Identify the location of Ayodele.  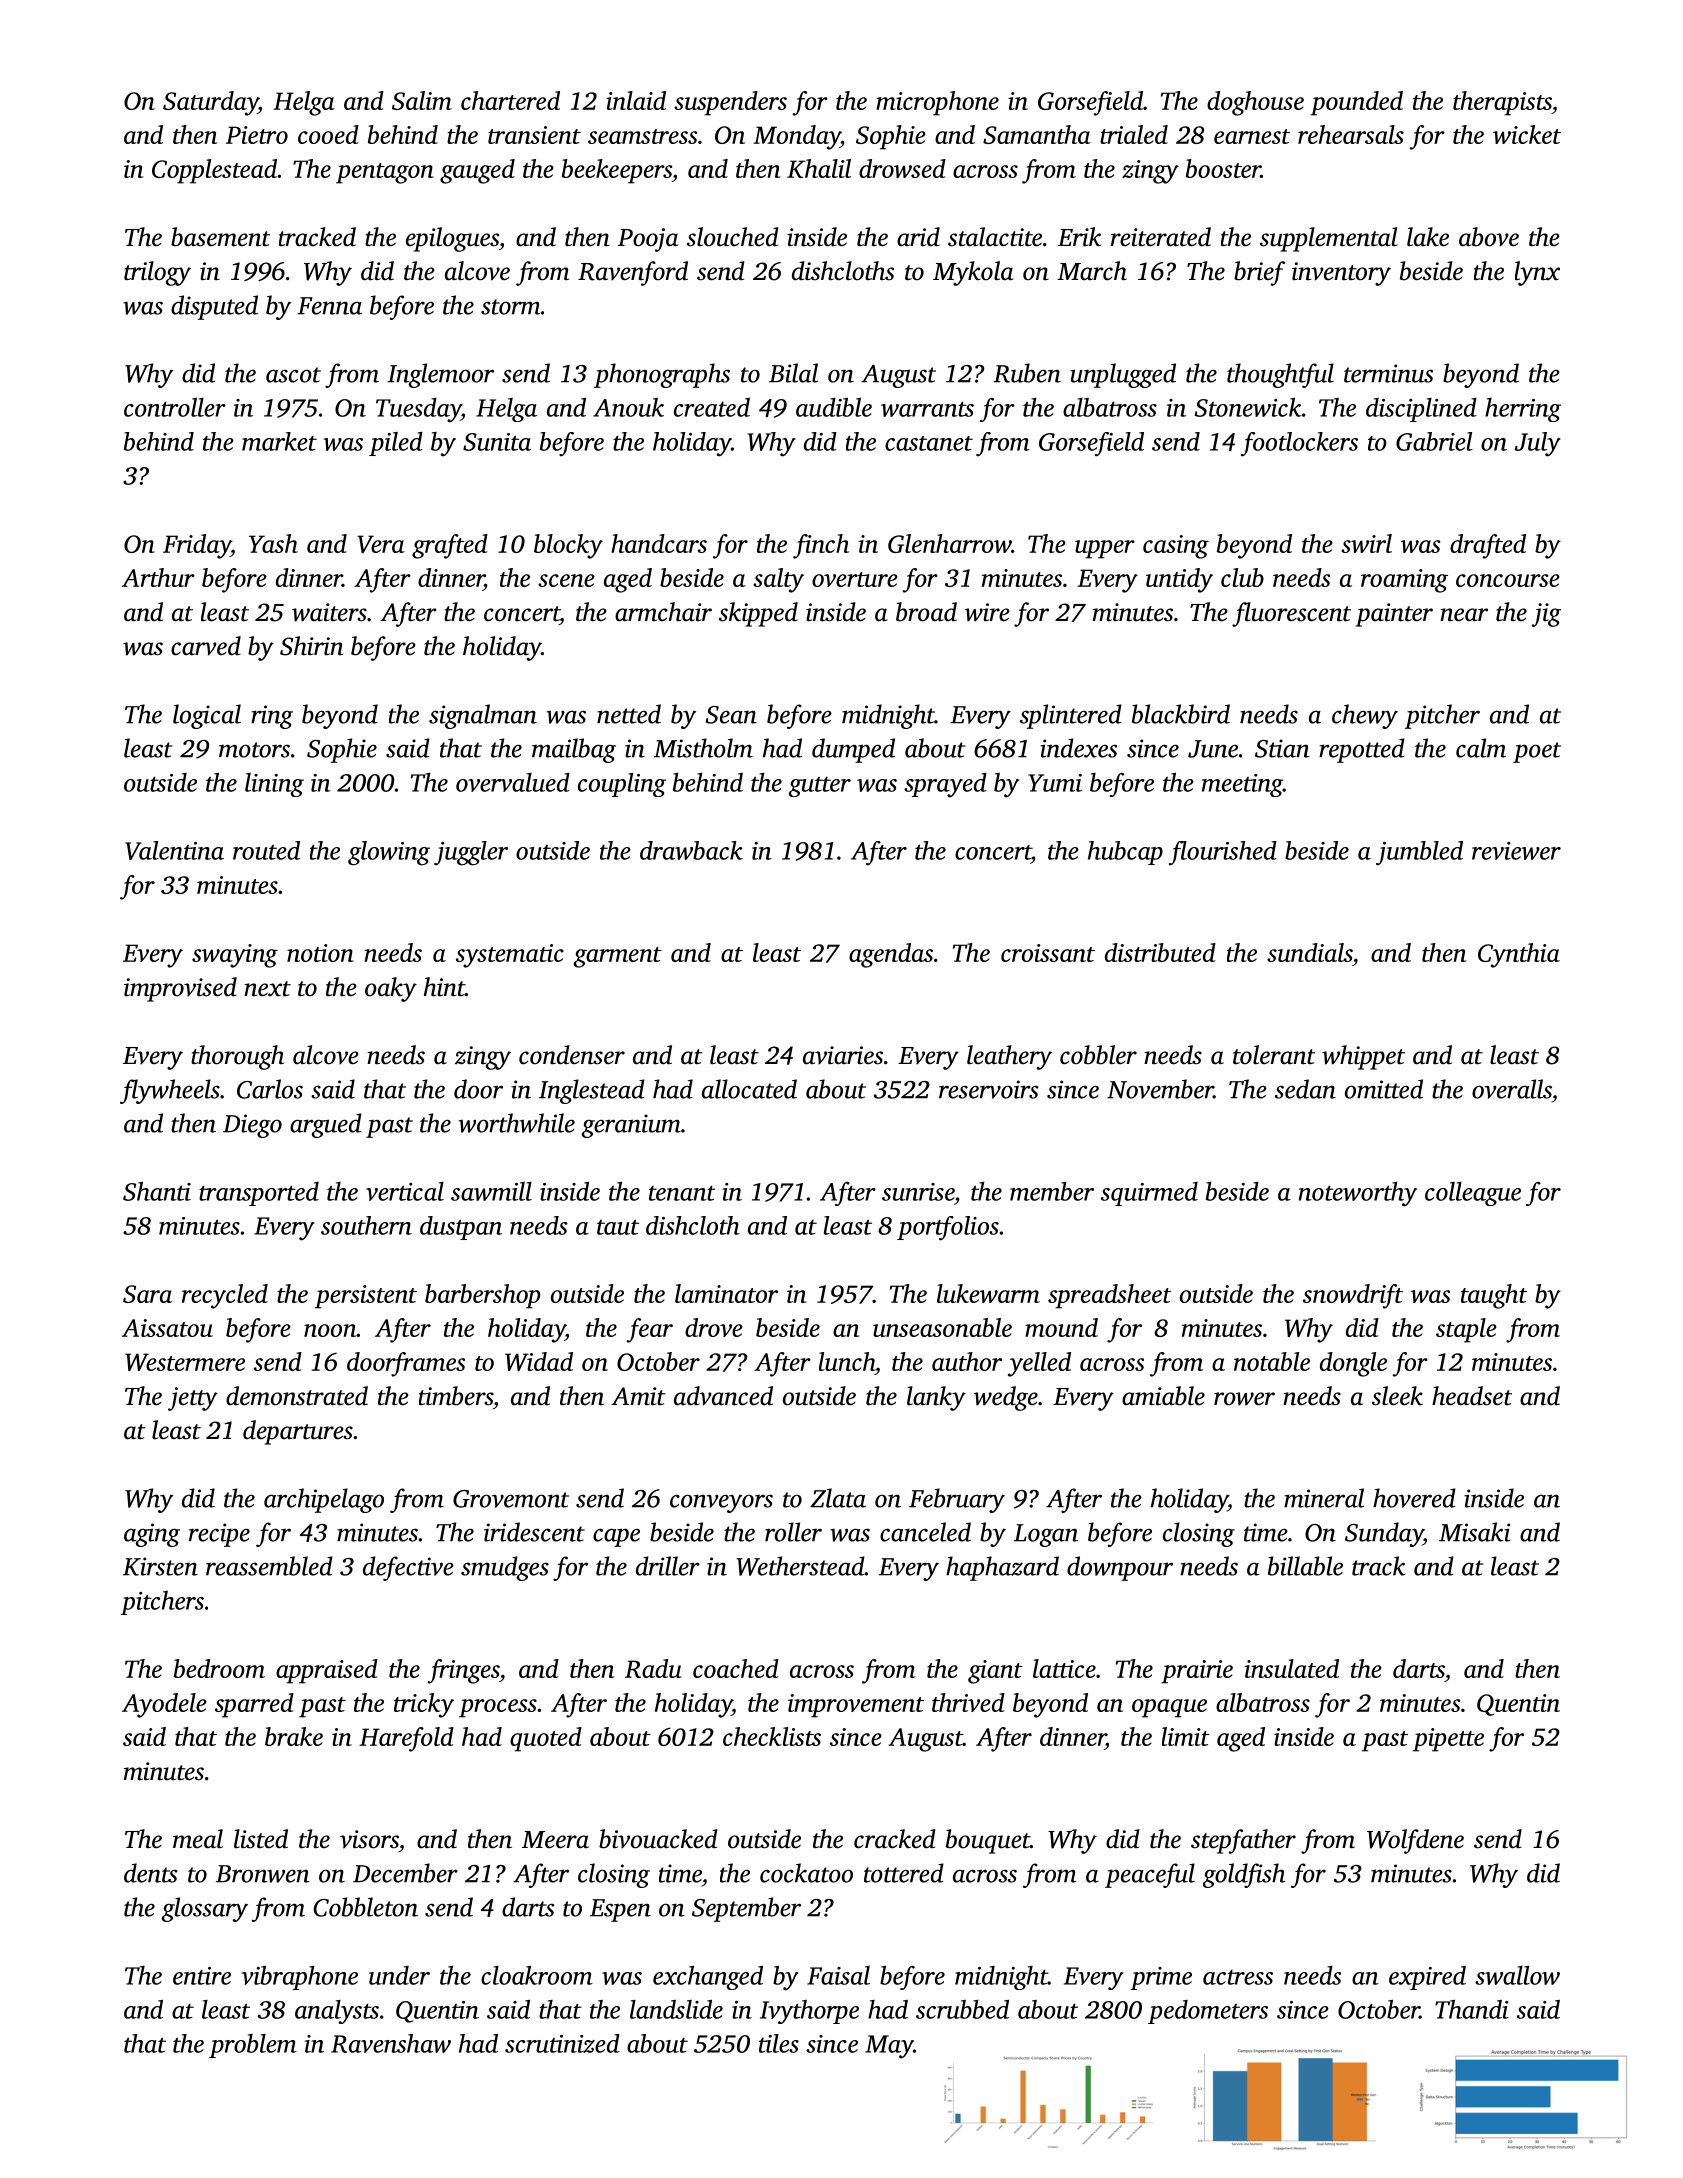
(164, 1705).
